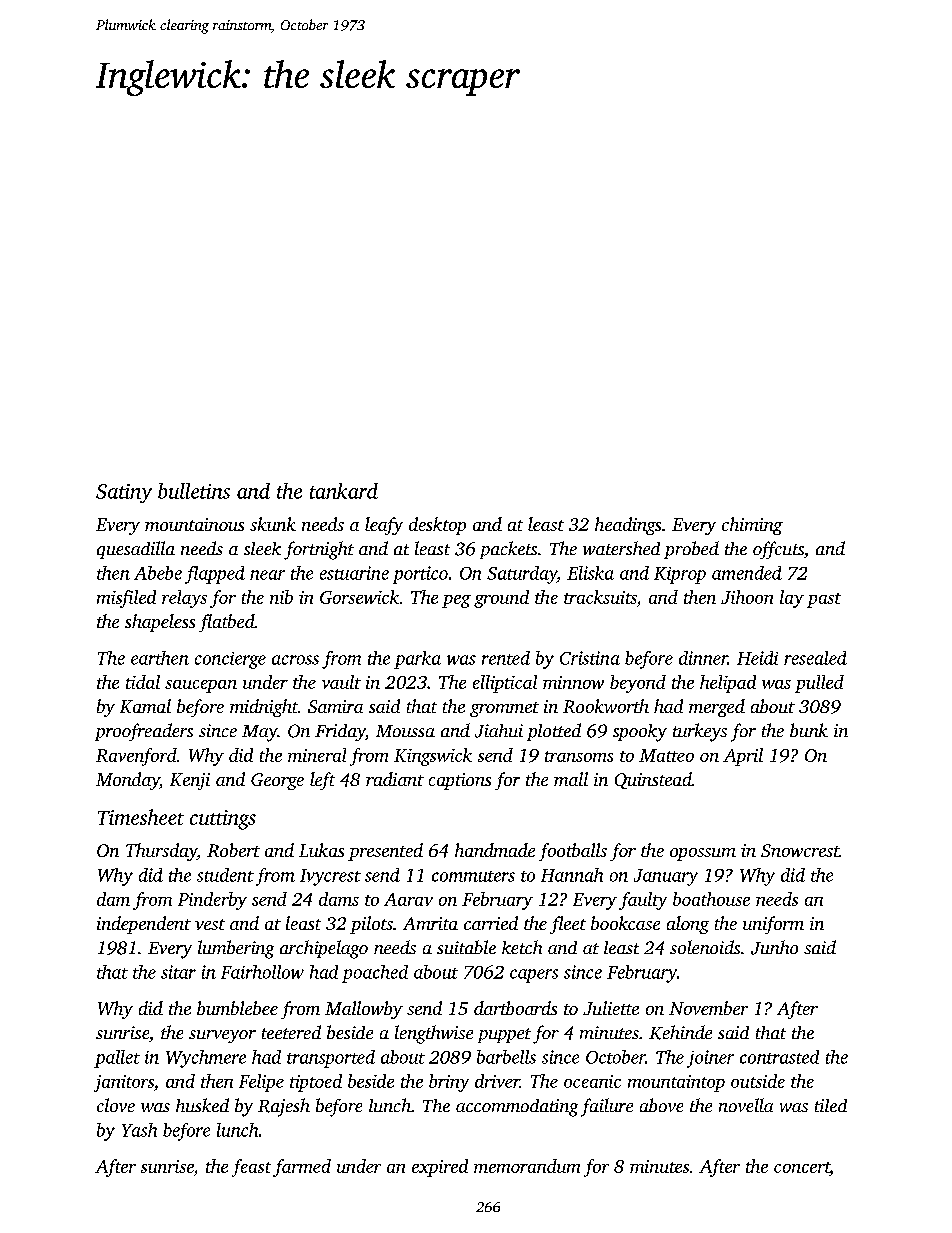  I want to click on Amrita, so click(430, 923).
